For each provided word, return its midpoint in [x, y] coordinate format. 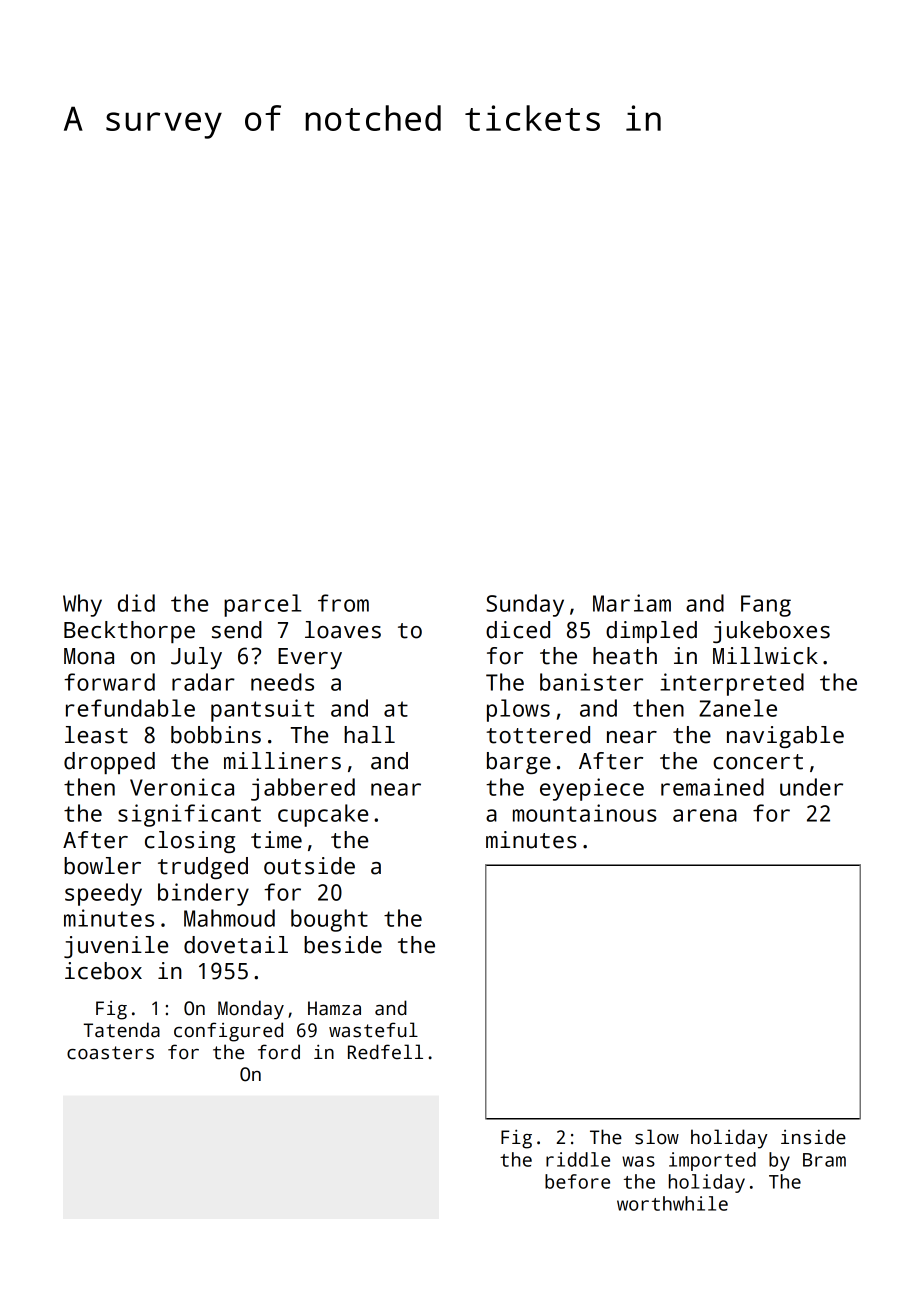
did [136, 603]
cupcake [323, 815]
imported [712, 1161]
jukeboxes [771, 632]
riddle [578, 1159]
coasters [110, 1053]
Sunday [525, 605]
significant [189, 815]
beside [343, 945]
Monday [251, 1010]
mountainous [585, 813]
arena [705, 815]
